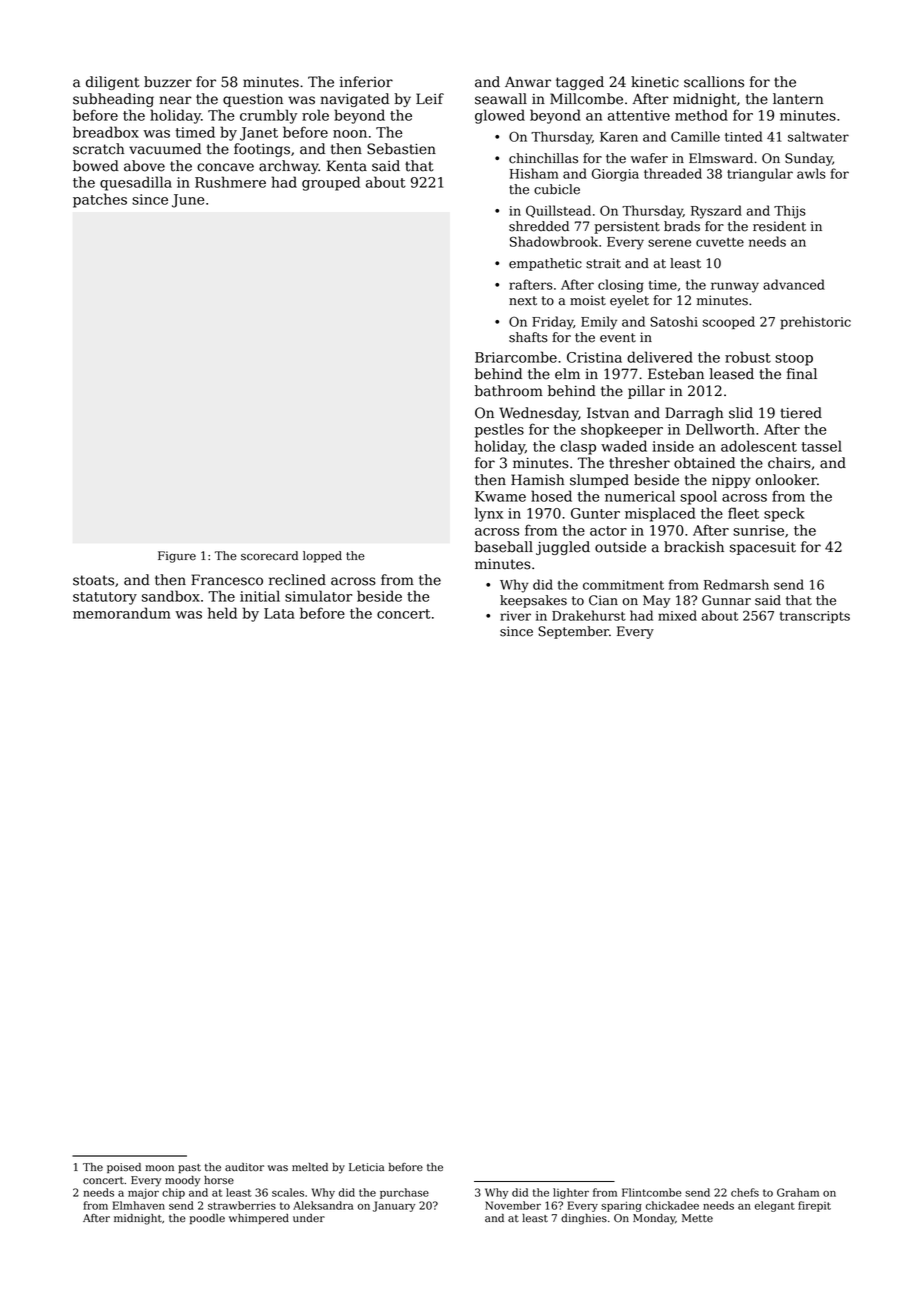 Image resolution: width=924 pixels, height=1308 pixels. I want to click on firepit, so click(814, 1206).
